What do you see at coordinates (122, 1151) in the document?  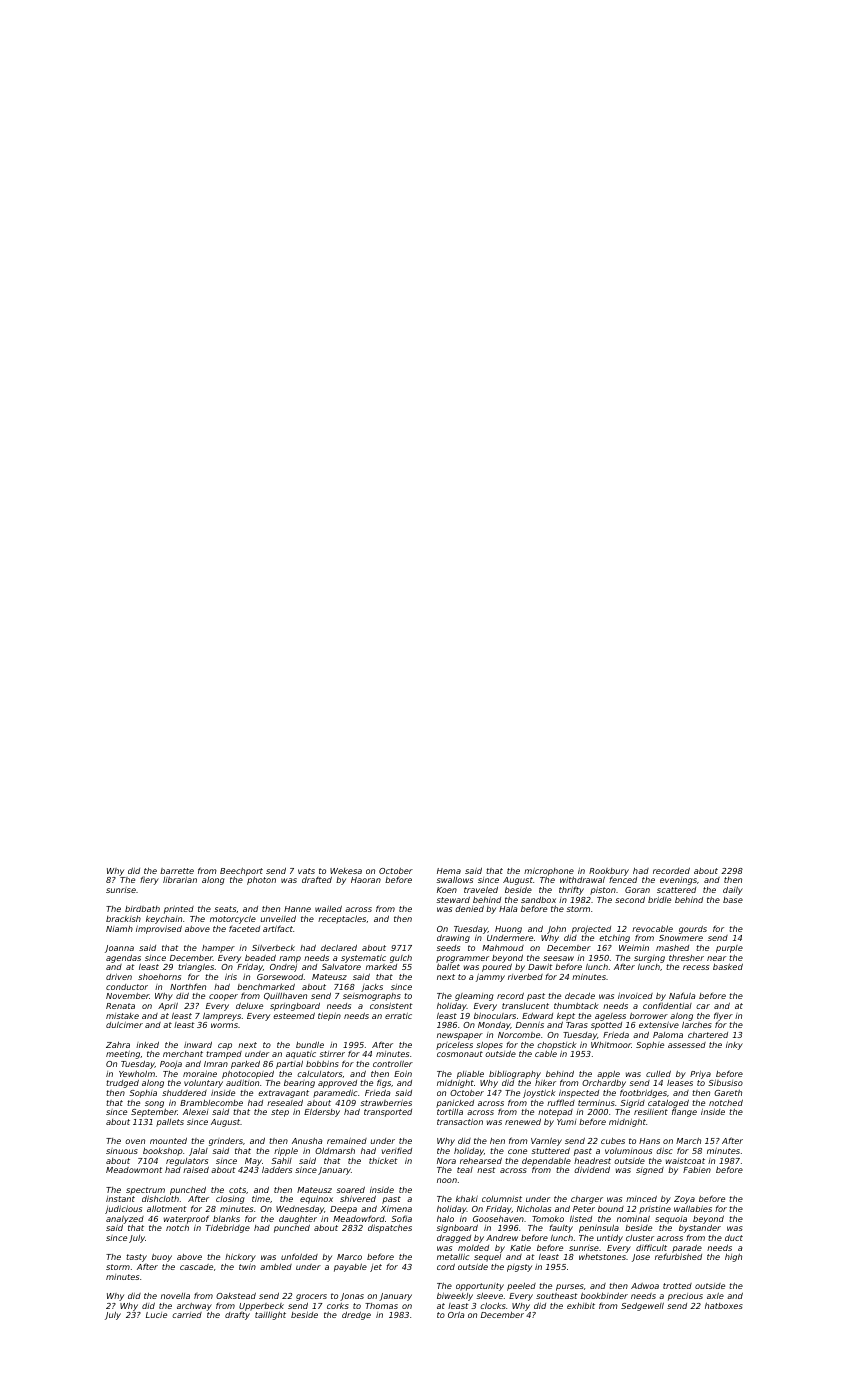 I see `sinuous` at bounding box center [122, 1151].
